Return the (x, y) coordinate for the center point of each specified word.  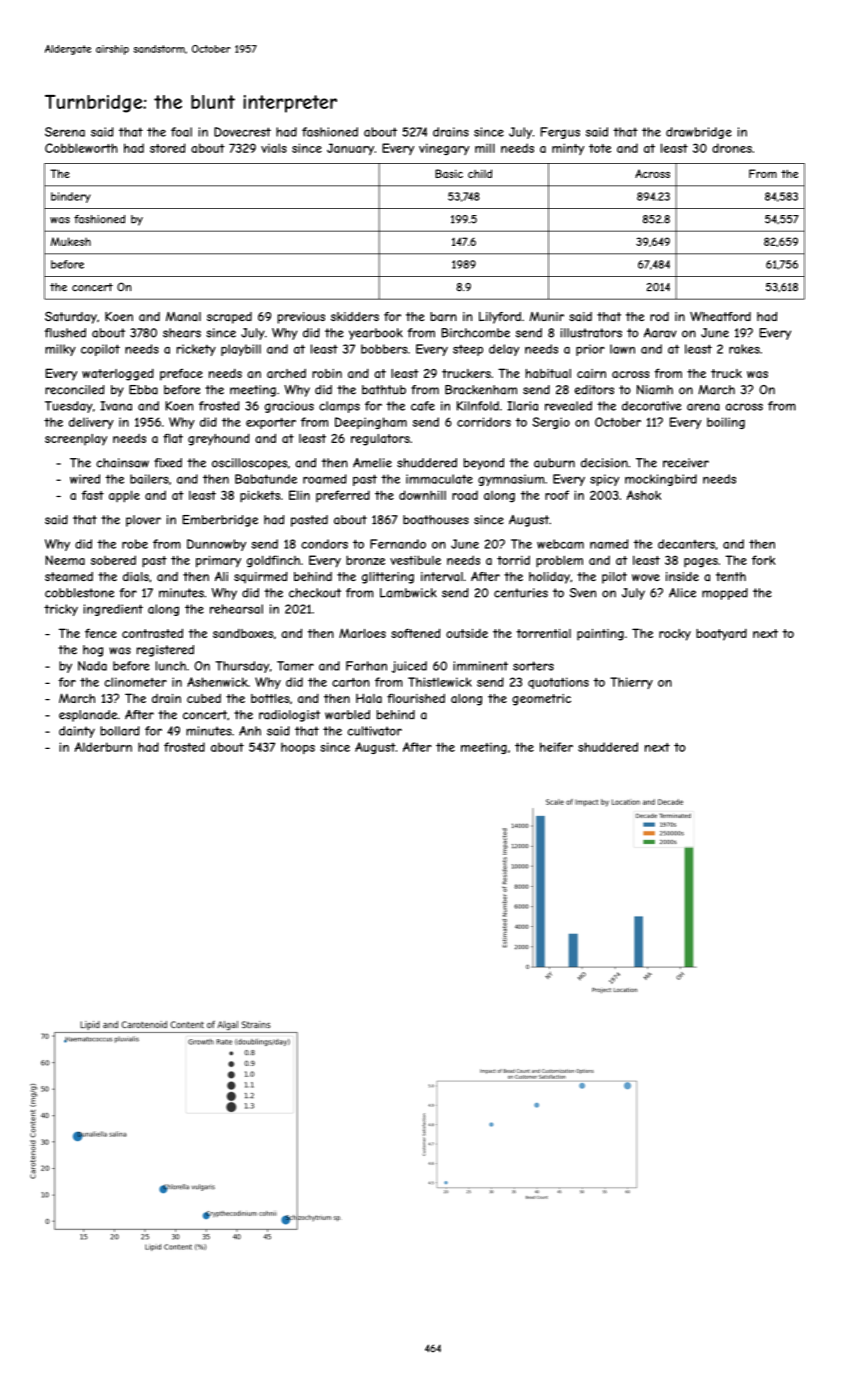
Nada (92, 666)
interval (442, 577)
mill (485, 148)
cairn (591, 373)
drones (732, 148)
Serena (65, 132)
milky (60, 350)
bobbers (384, 349)
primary (218, 561)
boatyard (721, 635)
